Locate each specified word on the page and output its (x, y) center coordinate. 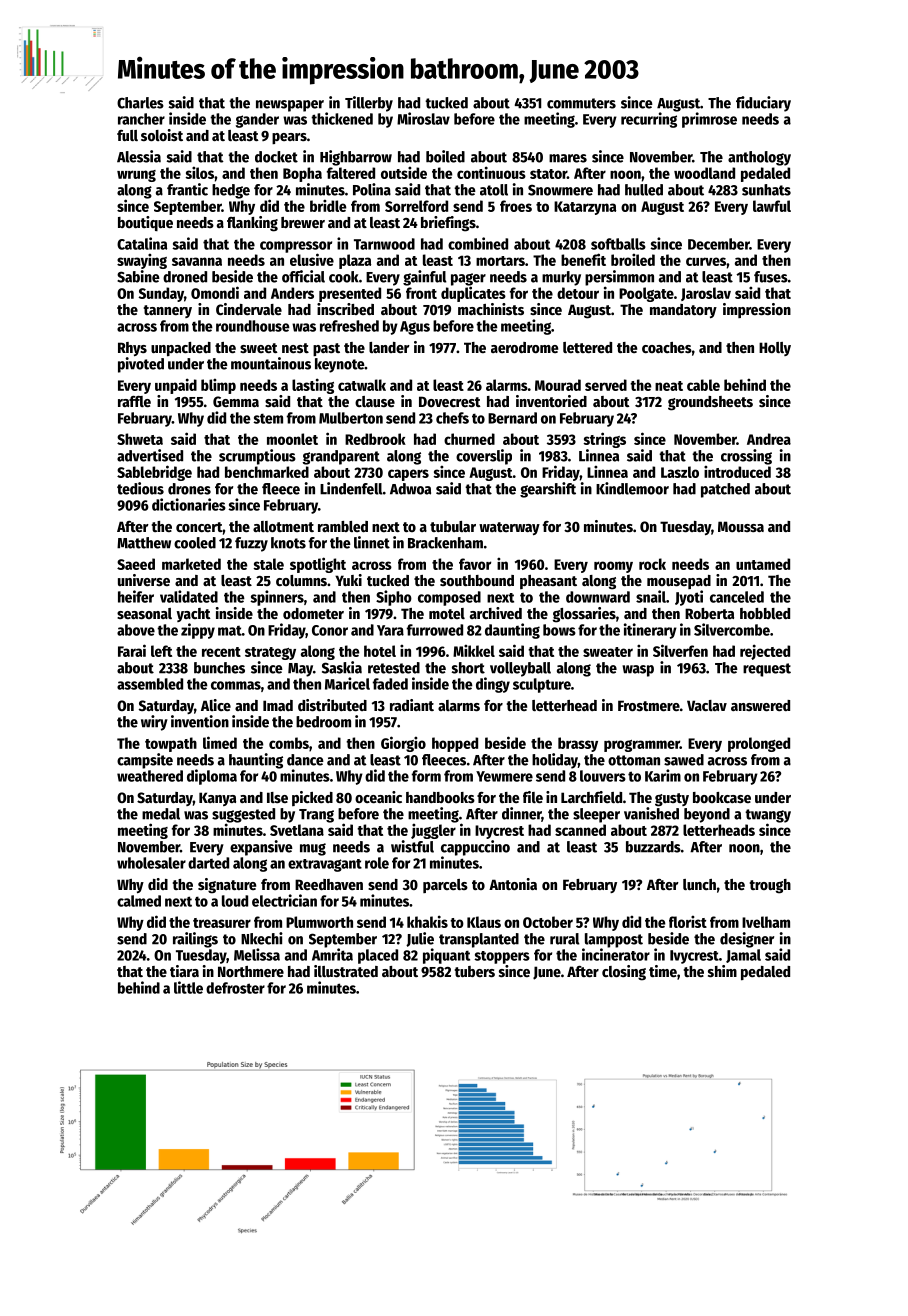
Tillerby (369, 104)
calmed (139, 901)
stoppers (502, 957)
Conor (330, 630)
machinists (491, 309)
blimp (218, 386)
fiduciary (763, 104)
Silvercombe (732, 629)
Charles (140, 103)
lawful (772, 206)
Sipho (394, 598)
